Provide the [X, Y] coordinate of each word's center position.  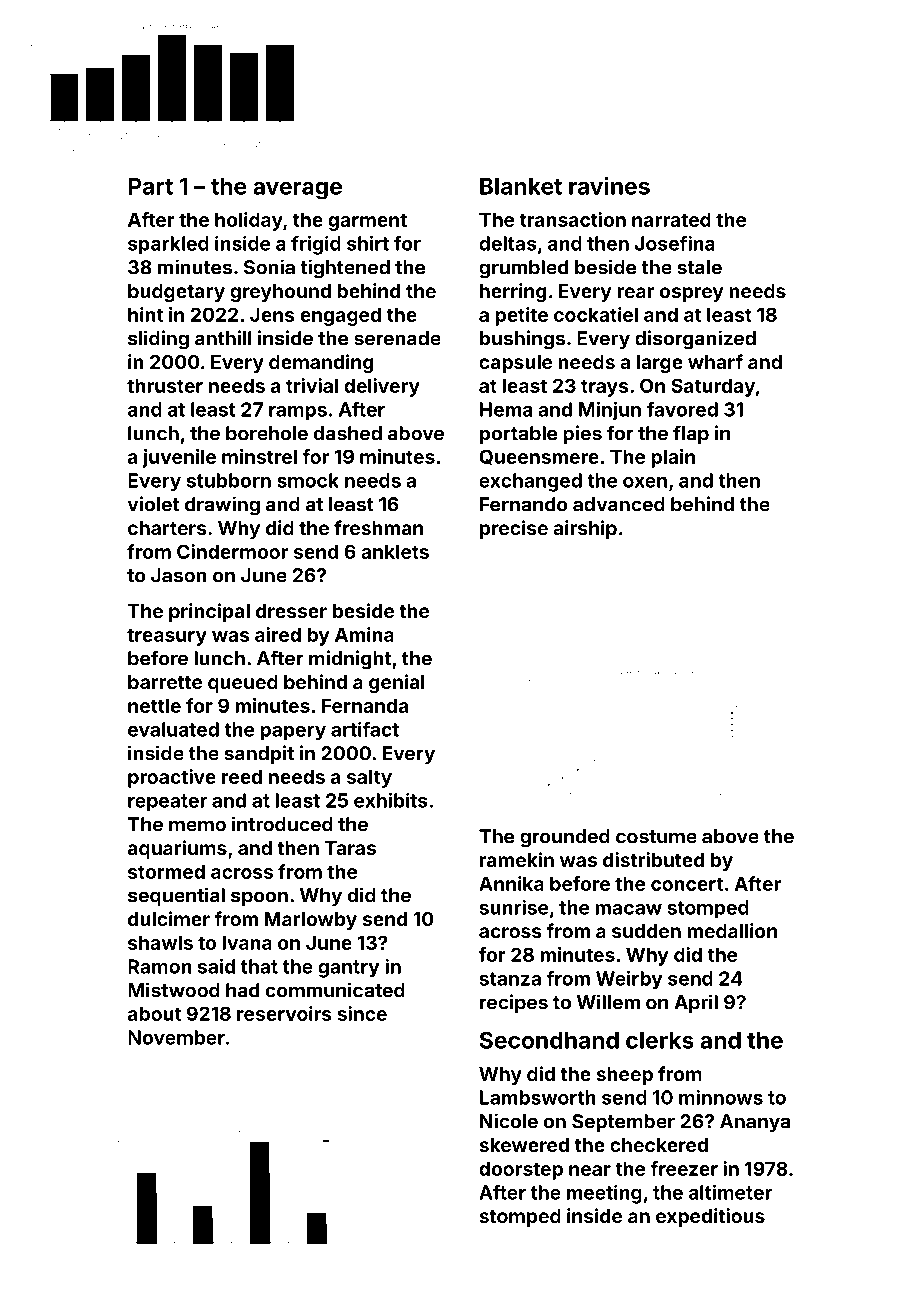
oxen [645, 482]
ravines [609, 186]
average [297, 191]
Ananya [755, 1123]
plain [673, 458]
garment [367, 222]
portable [518, 435]
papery [293, 733]
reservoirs [284, 1013]
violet [153, 504]
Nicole [509, 1121]
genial [397, 683]
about [154, 1013]
